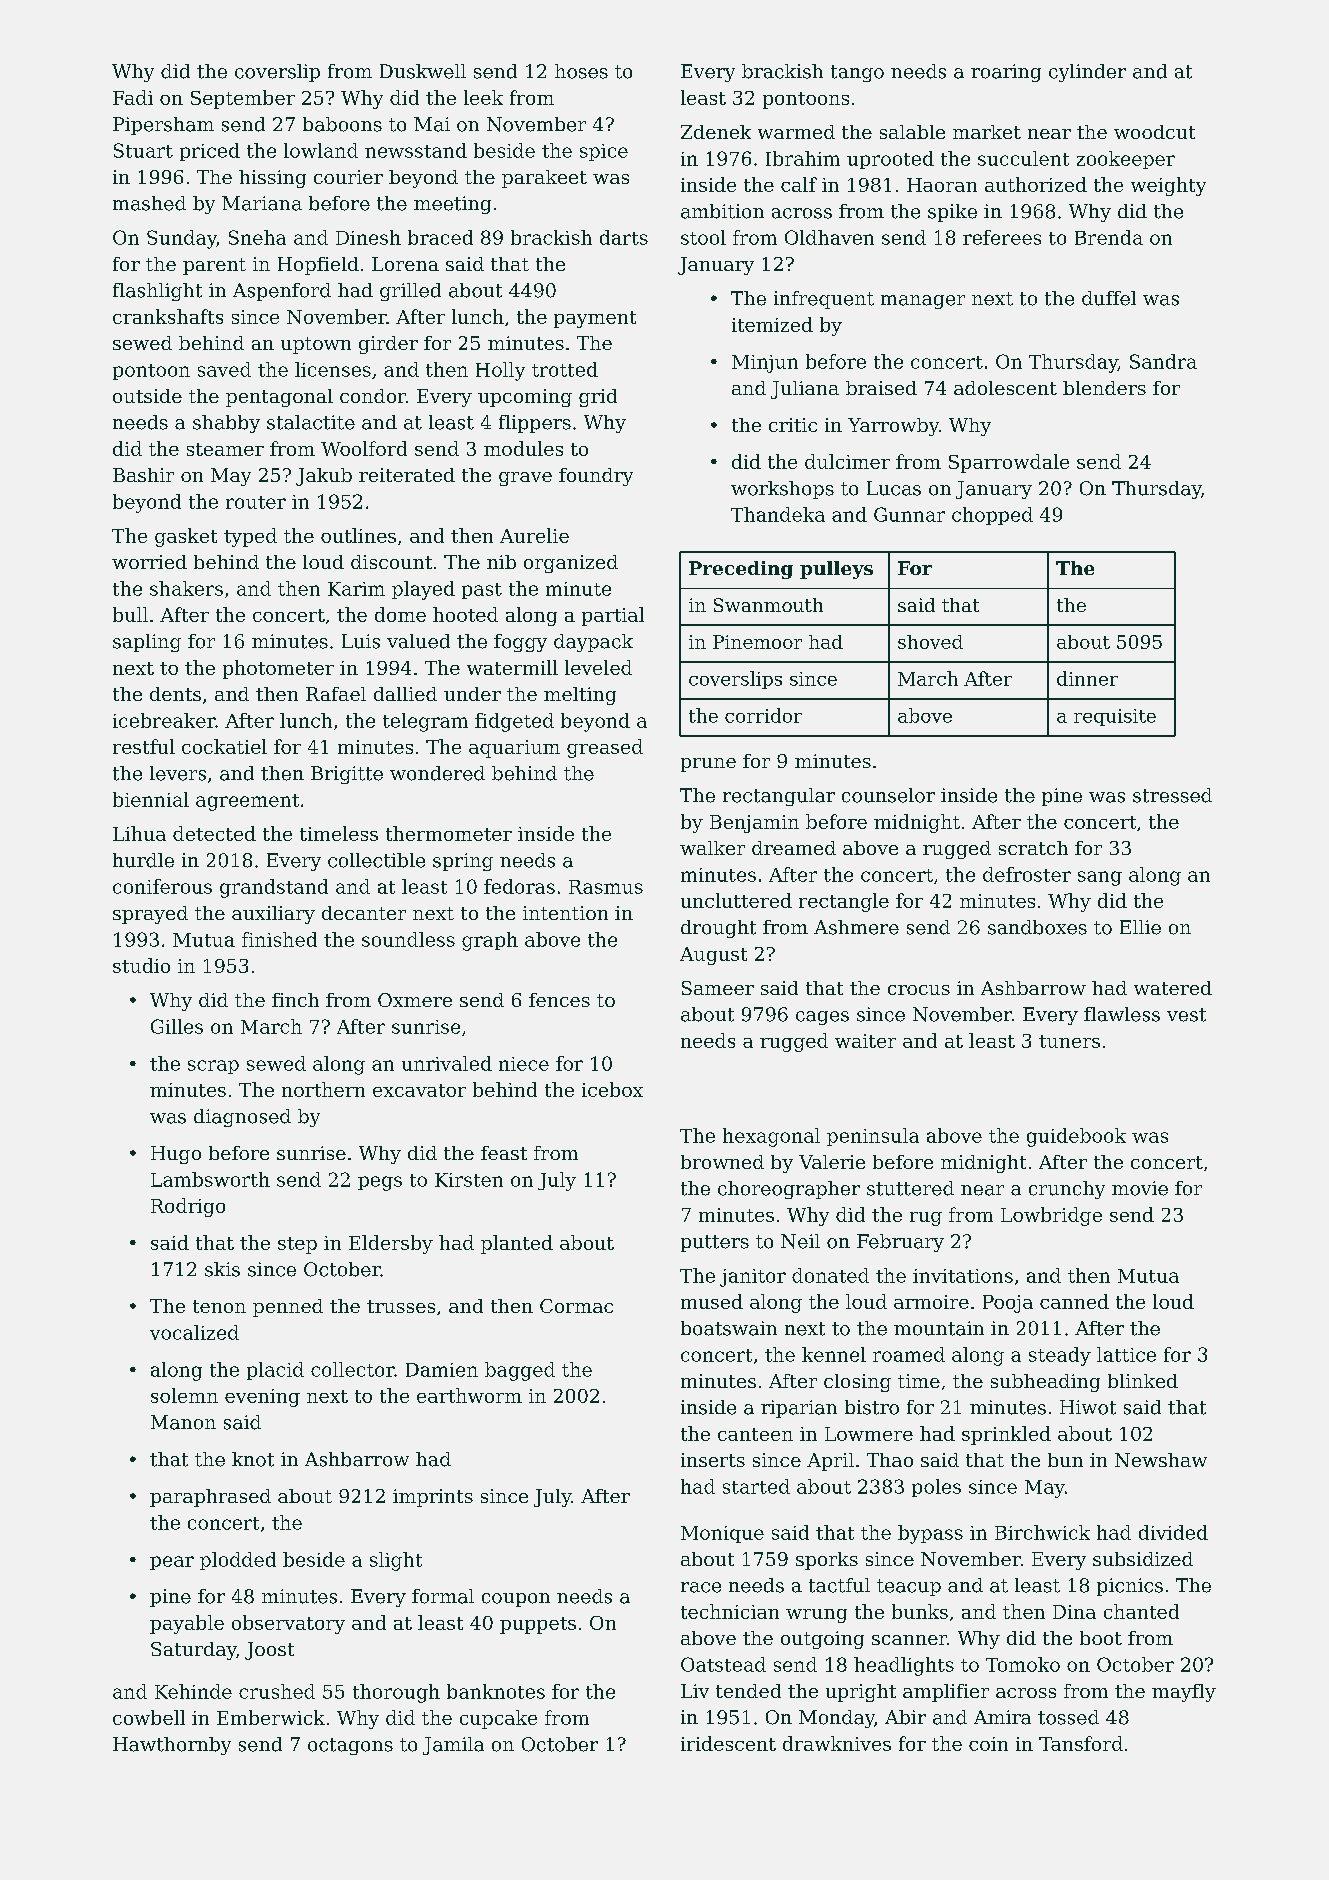  Describe the element at coordinates (1172, 795) in the screenshot. I see `stressed` at that location.
